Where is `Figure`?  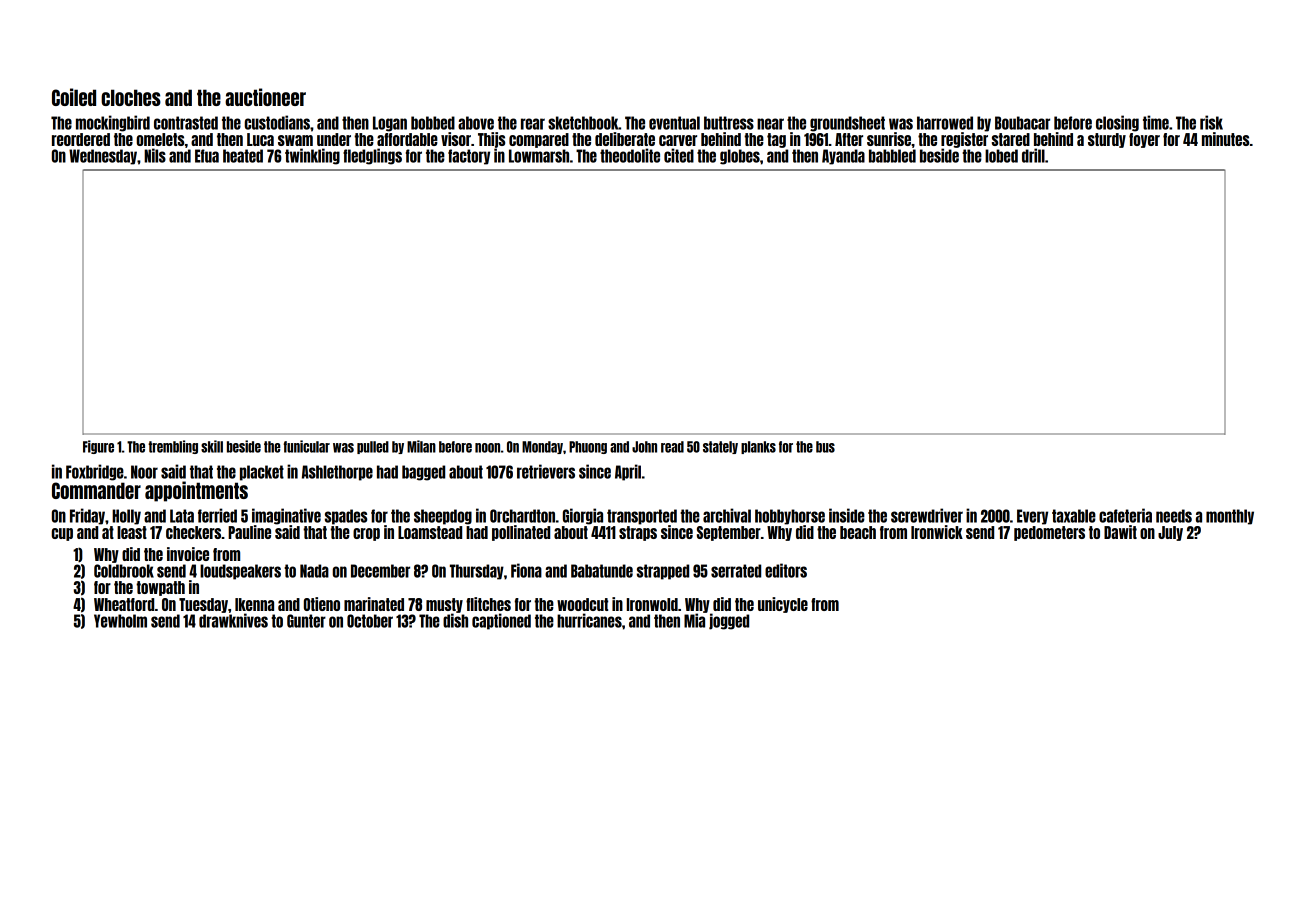
Figure is located at coordinates (98, 447).
